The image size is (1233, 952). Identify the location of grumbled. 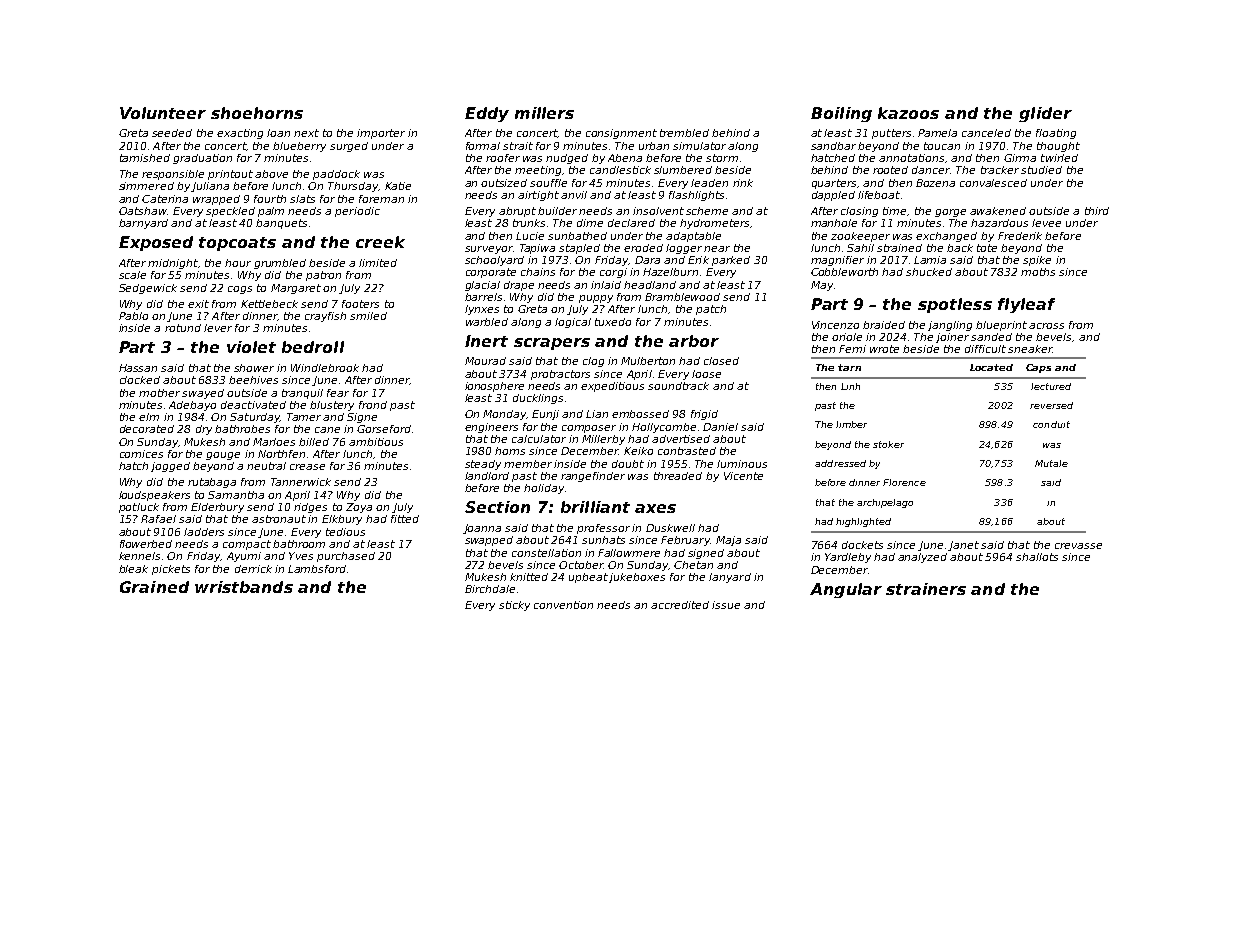
(280, 264).
